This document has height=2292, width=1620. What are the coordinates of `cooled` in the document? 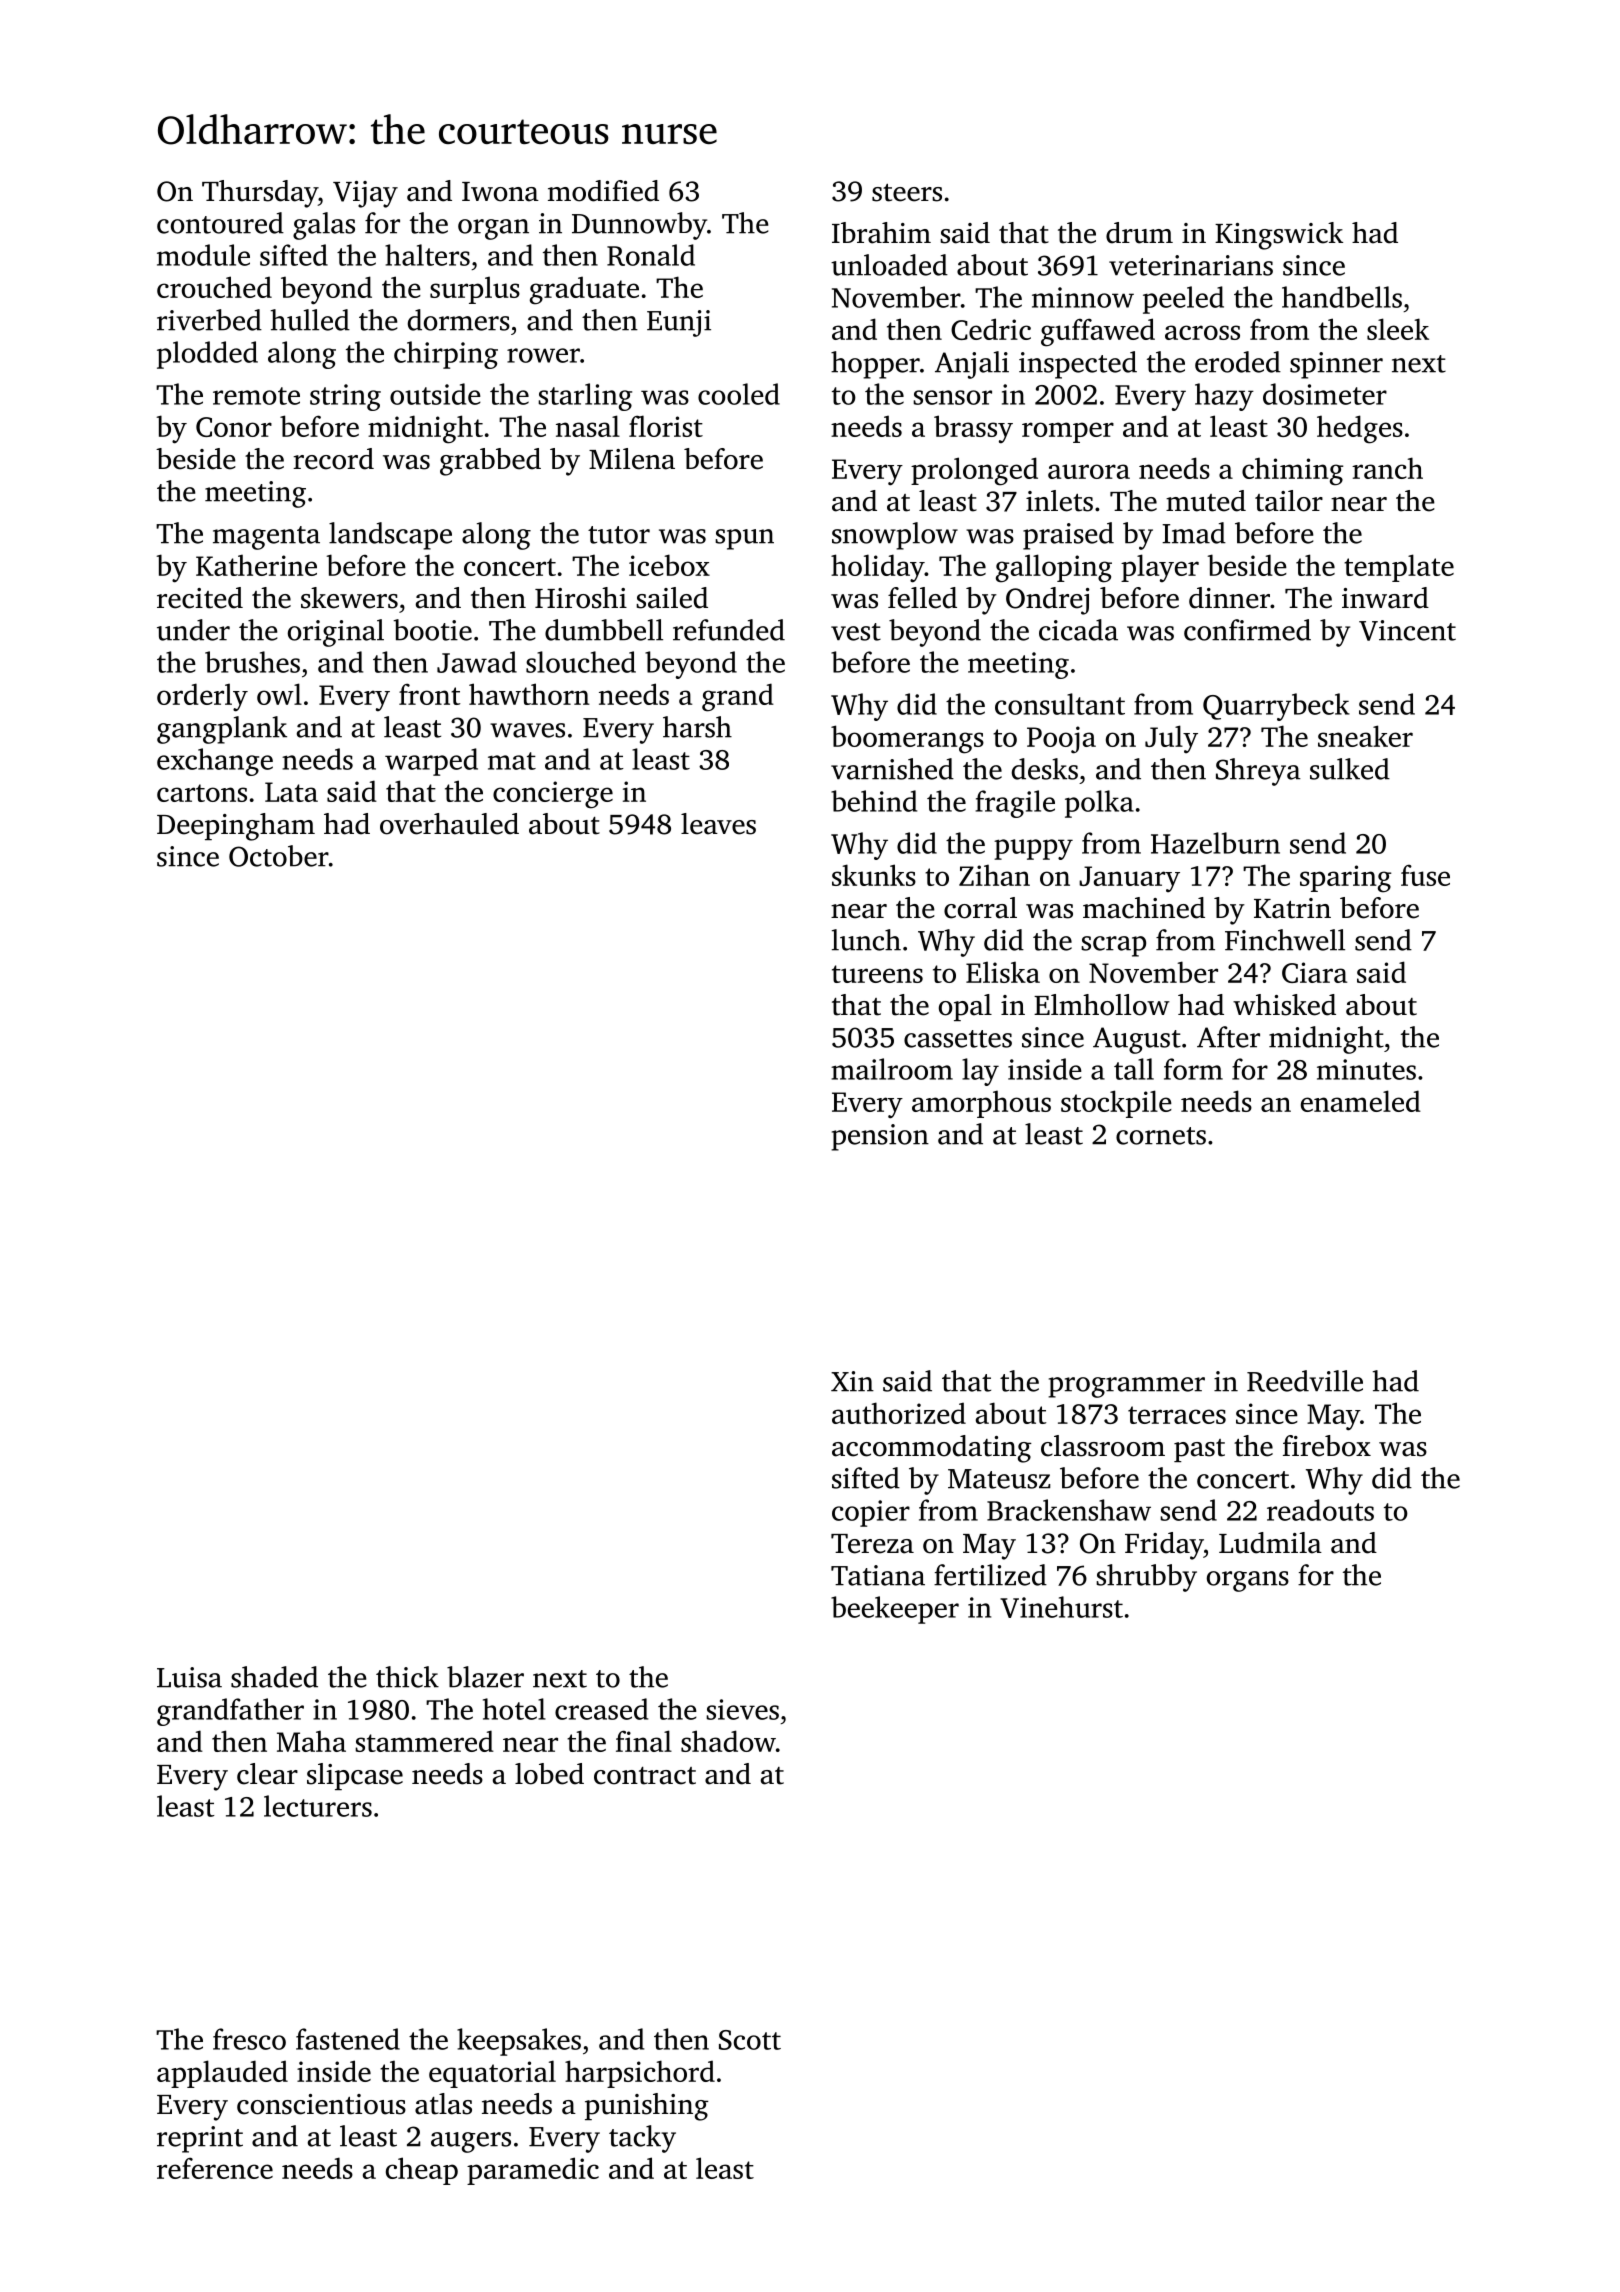 It's located at (739, 394).
